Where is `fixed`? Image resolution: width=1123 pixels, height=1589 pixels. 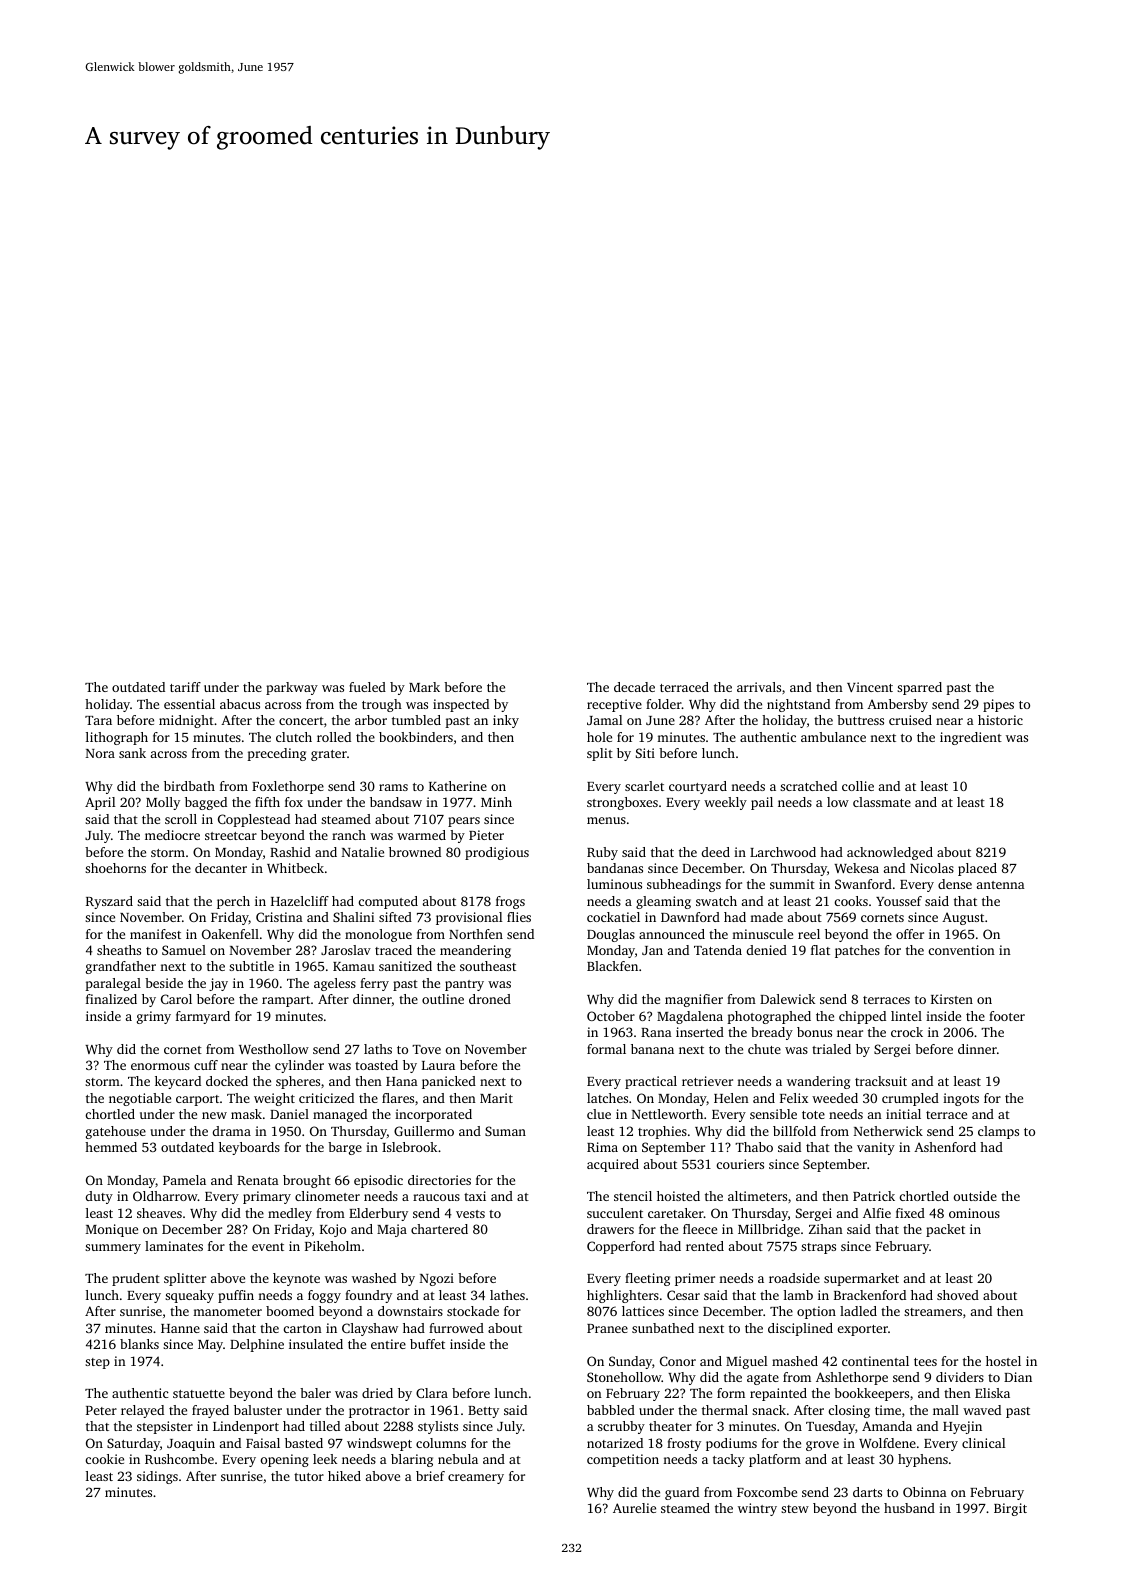
fixed is located at coordinates (910, 1213).
